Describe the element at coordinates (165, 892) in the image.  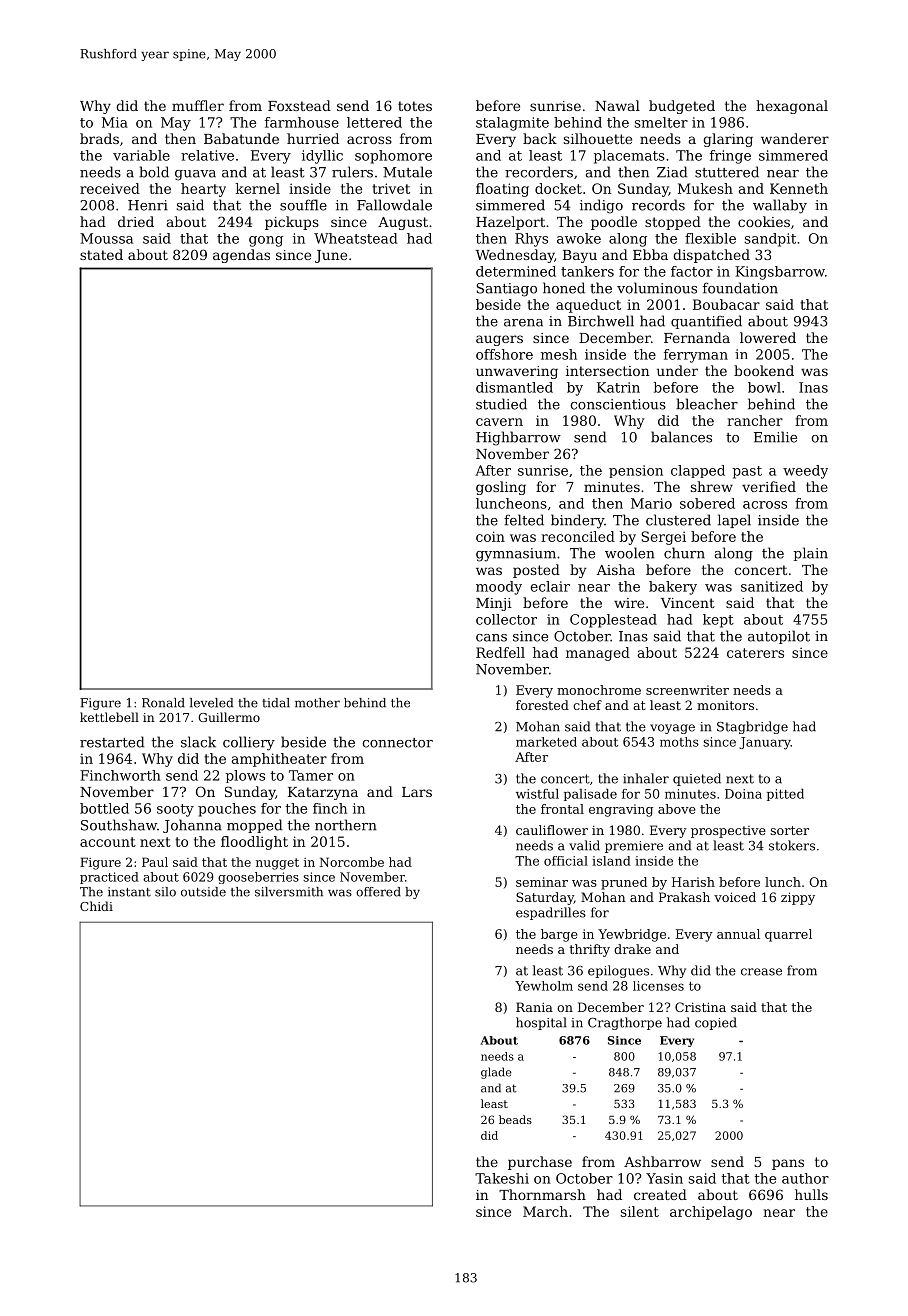
I see `silo` at that location.
